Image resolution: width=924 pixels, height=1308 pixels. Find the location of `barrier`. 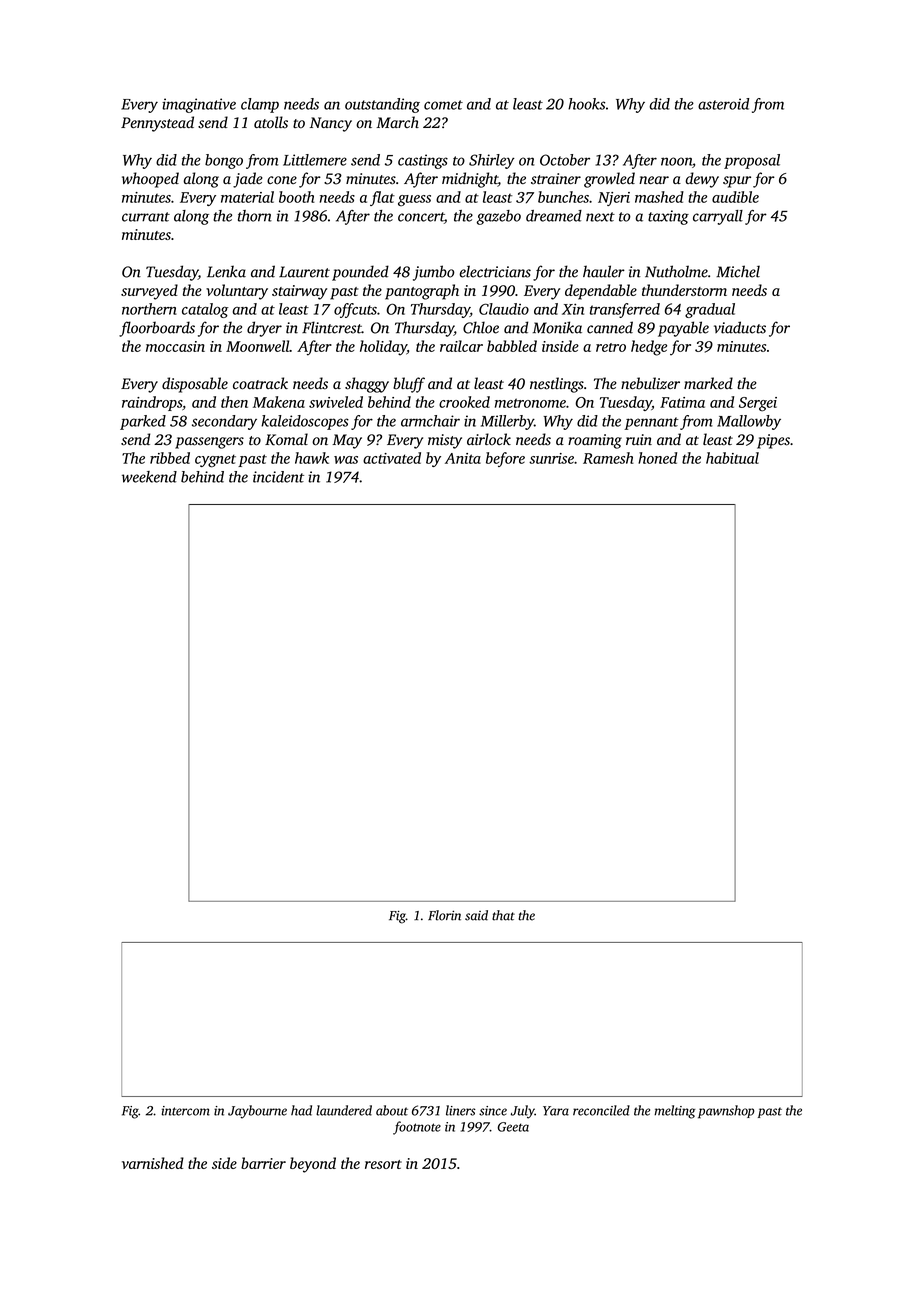

barrier is located at coordinates (263, 1163).
